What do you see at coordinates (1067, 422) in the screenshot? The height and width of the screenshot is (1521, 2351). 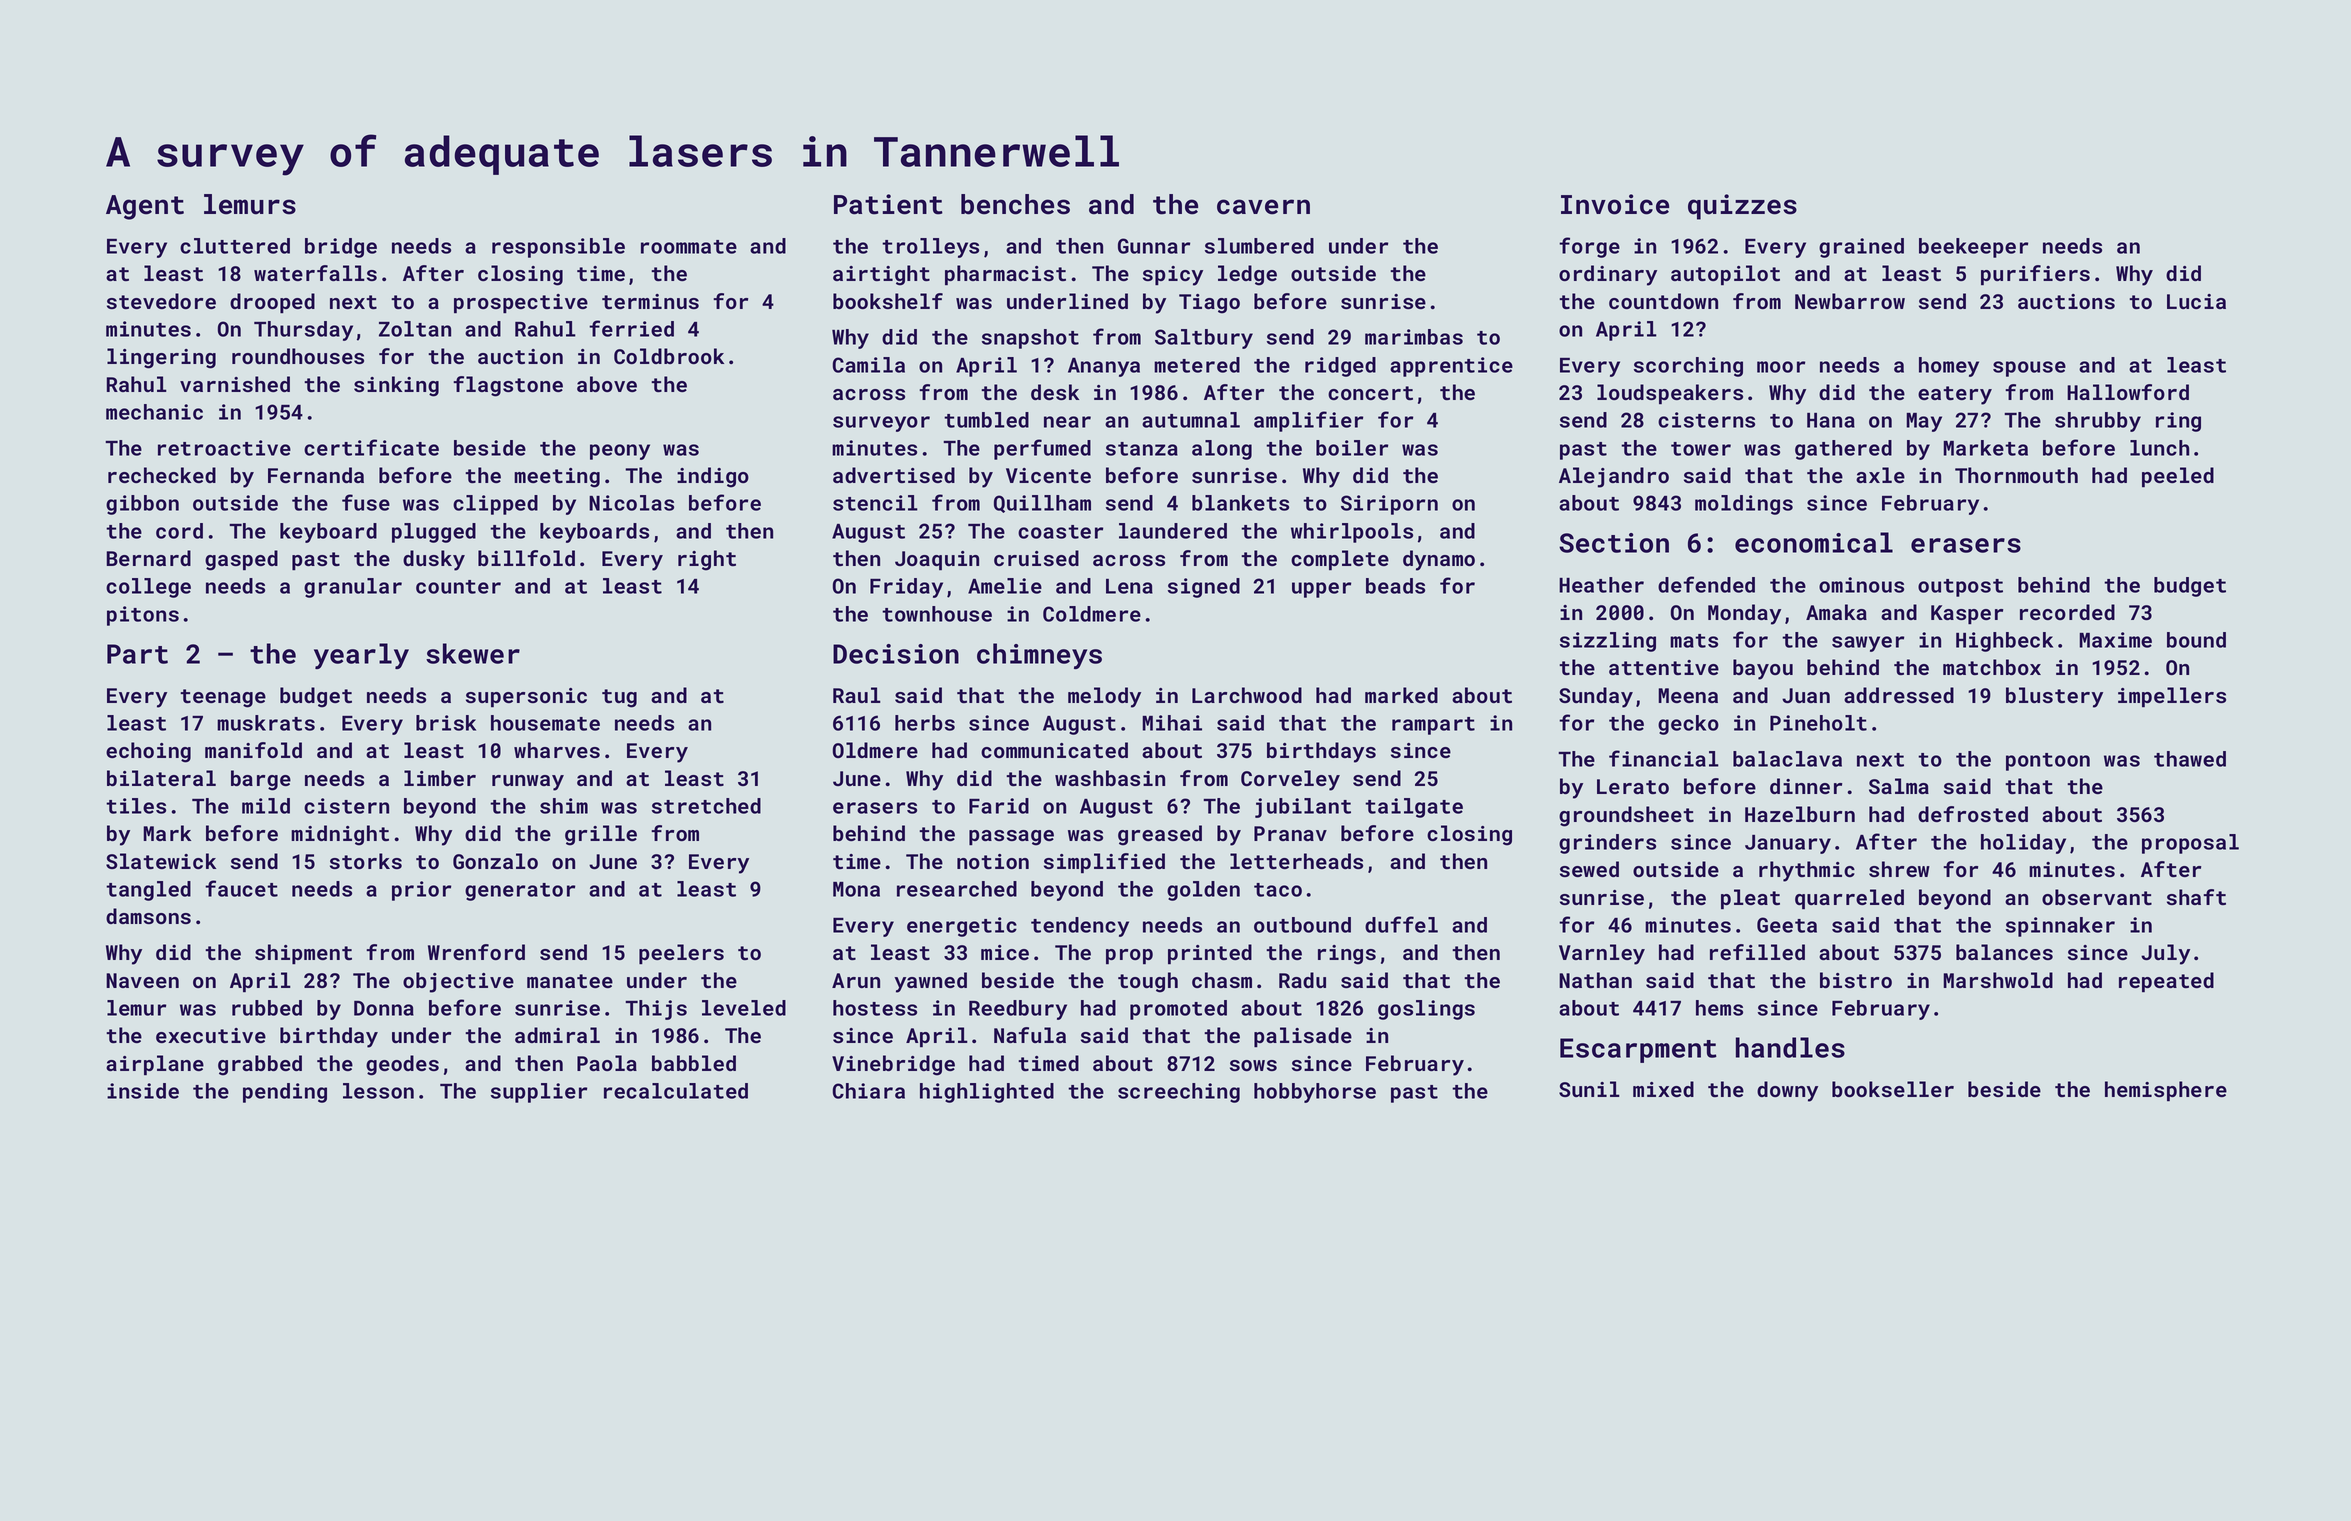 I see `near` at bounding box center [1067, 422].
